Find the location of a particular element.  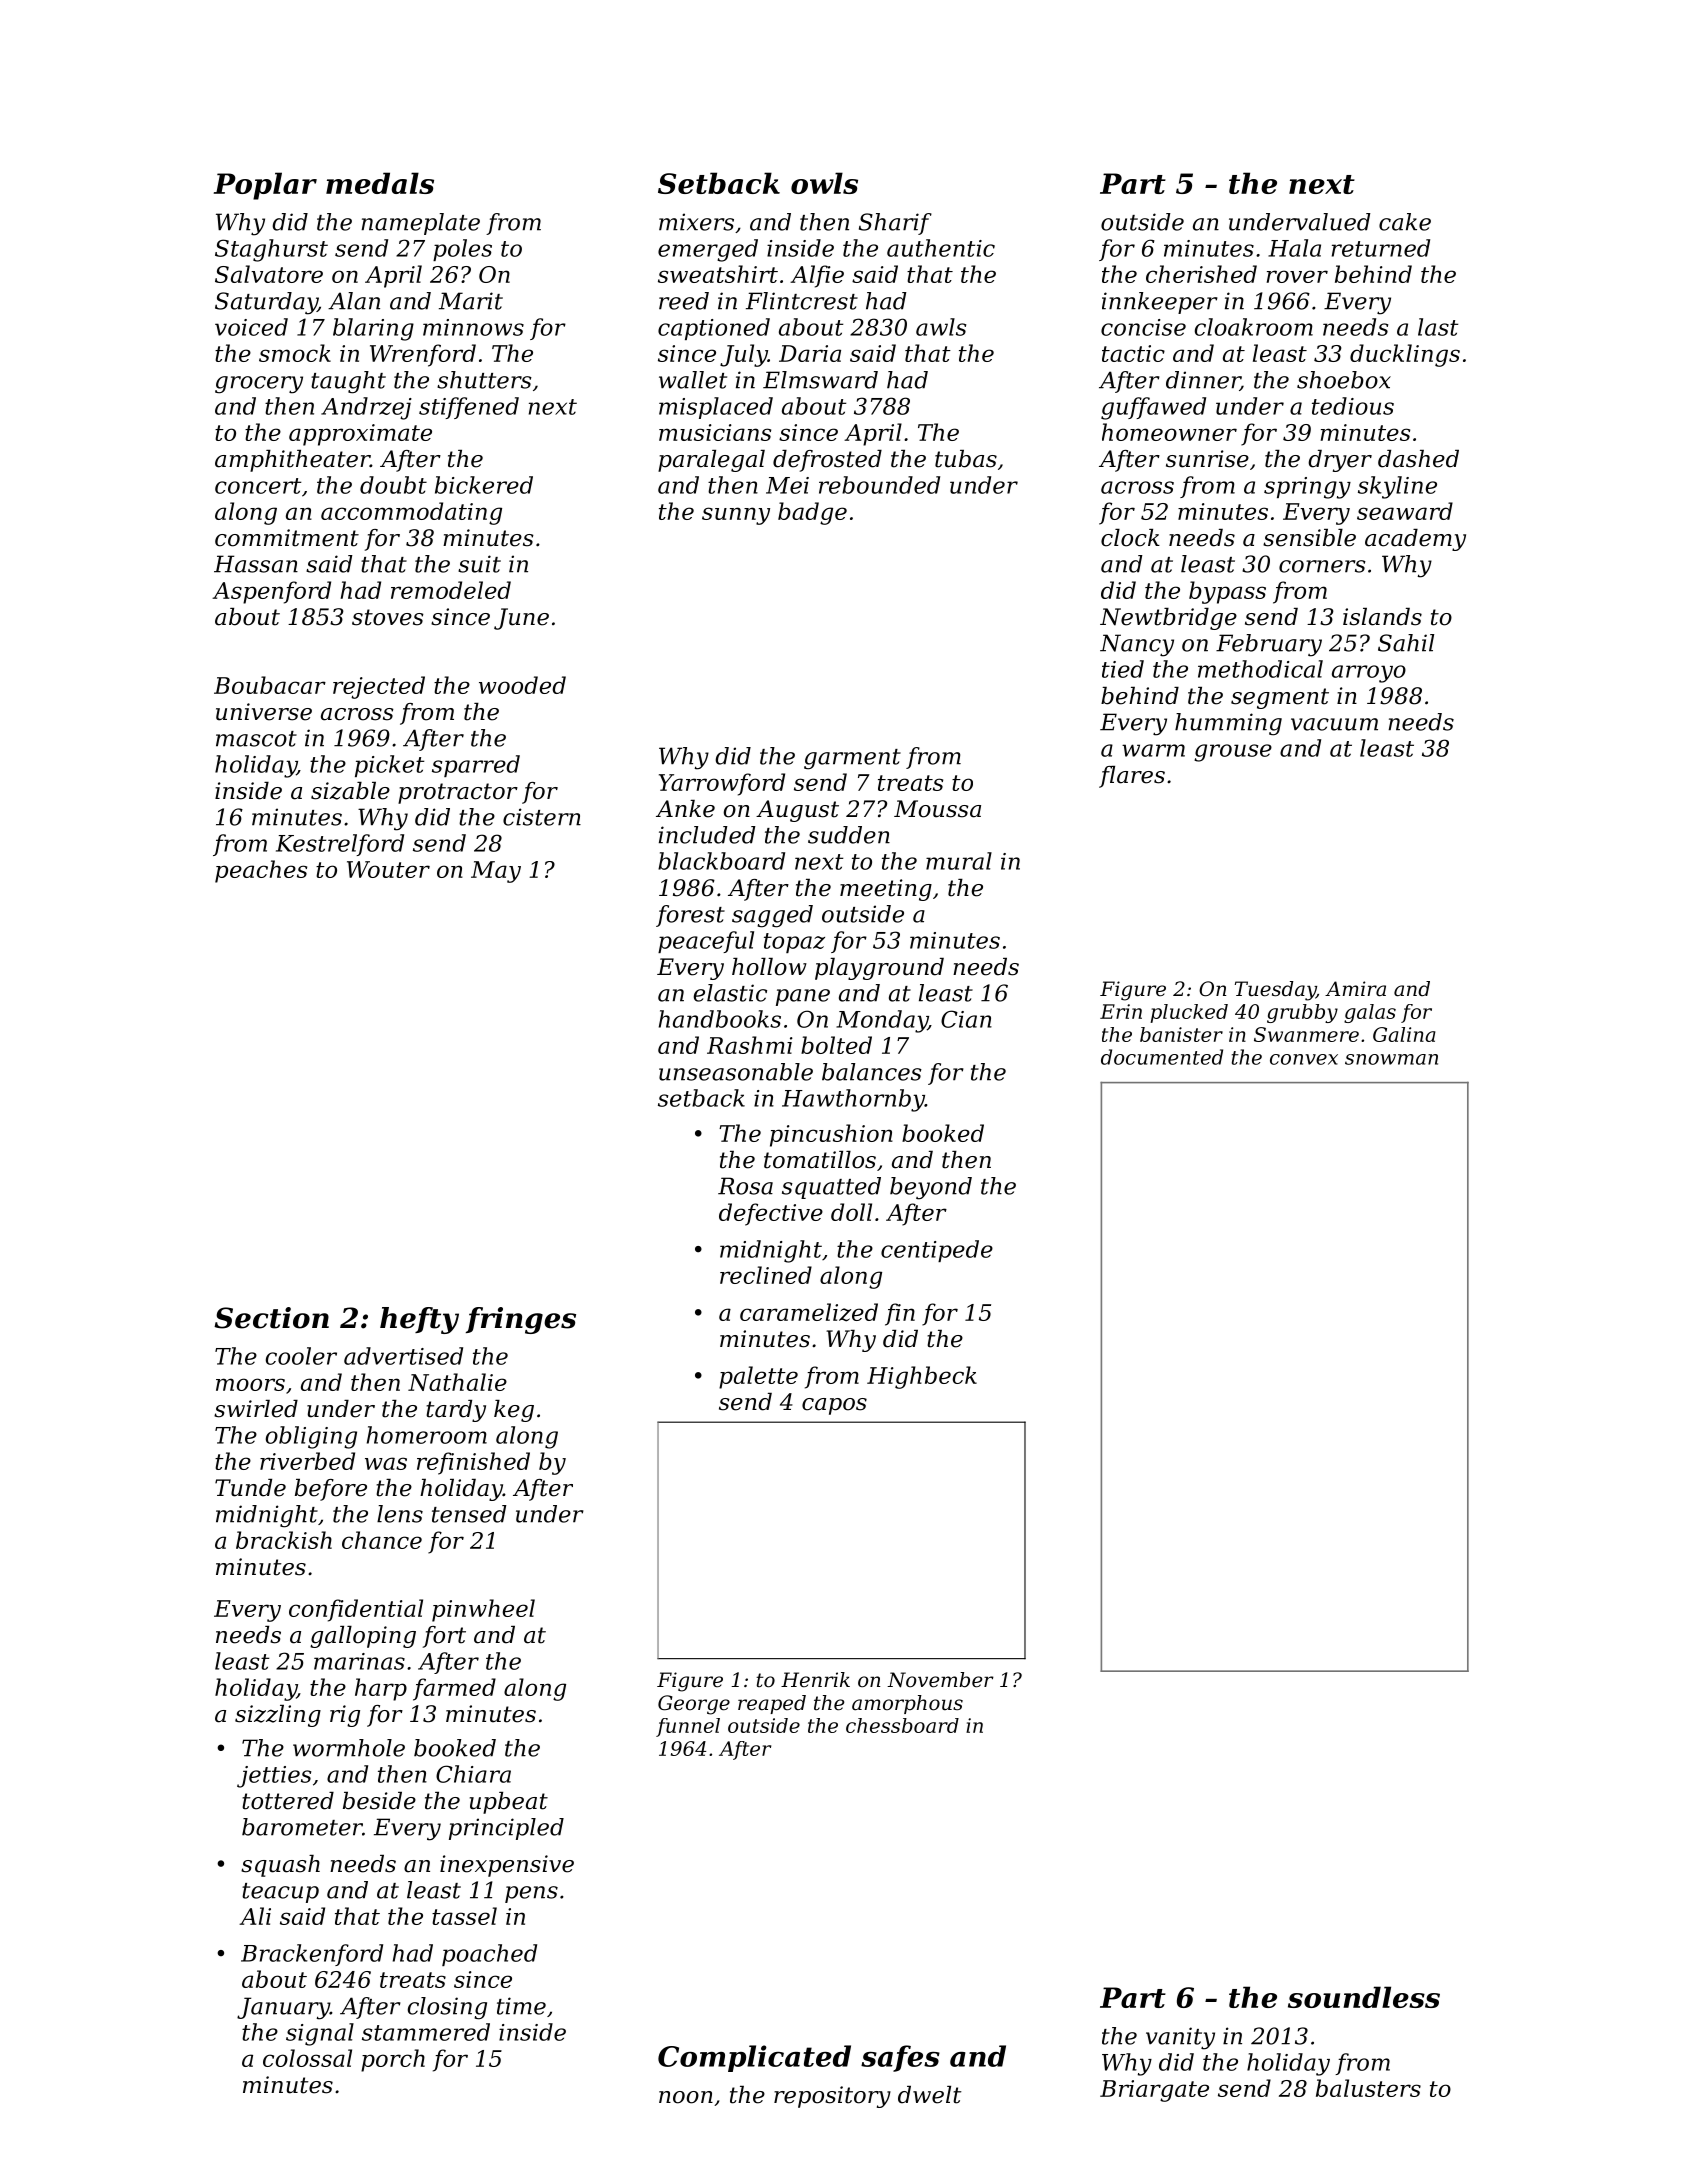

ducklings is located at coordinates (1405, 355).
